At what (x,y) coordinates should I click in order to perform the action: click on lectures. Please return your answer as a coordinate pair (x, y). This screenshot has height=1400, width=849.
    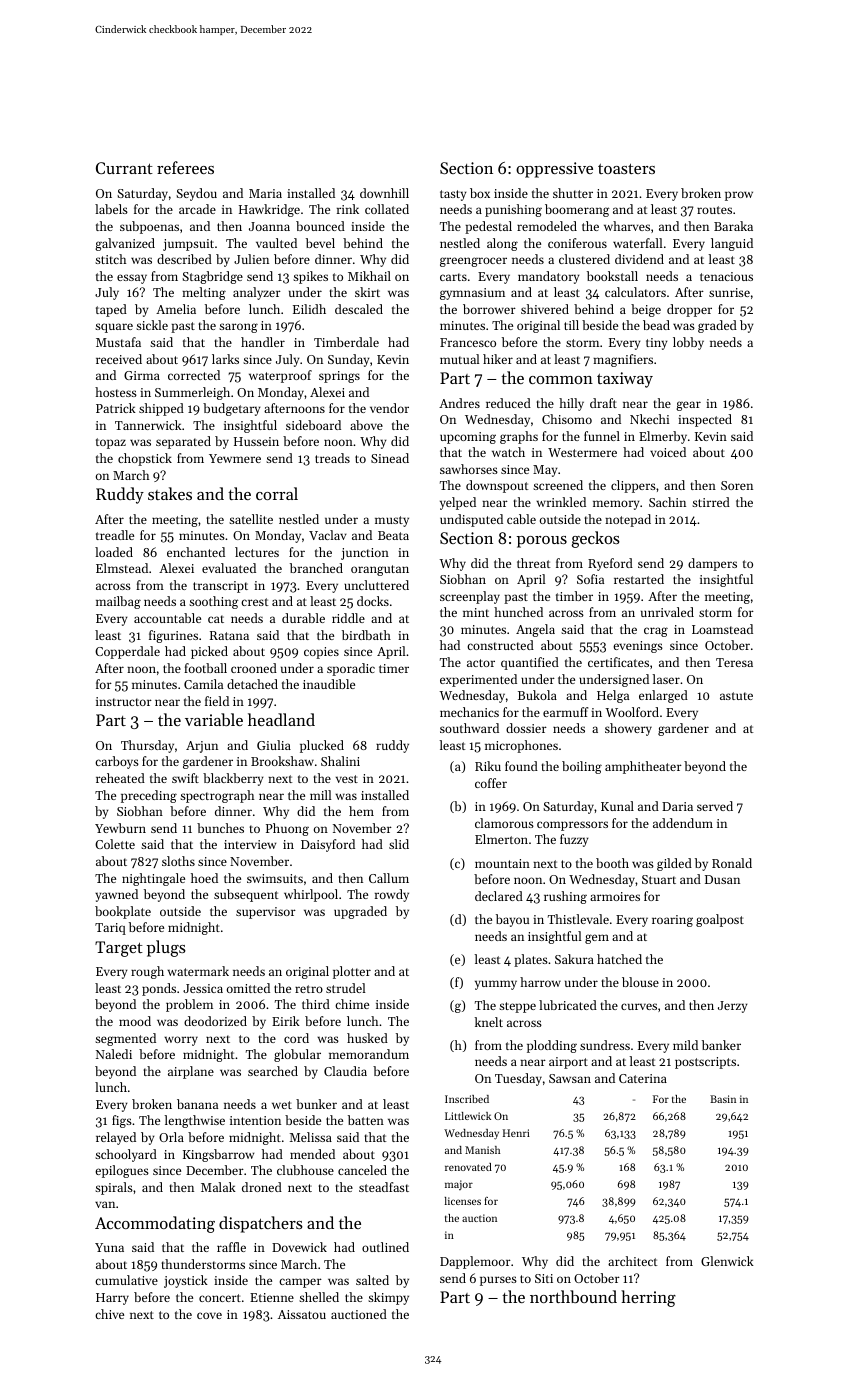
    Looking at the image, I should click on (257, 552).
